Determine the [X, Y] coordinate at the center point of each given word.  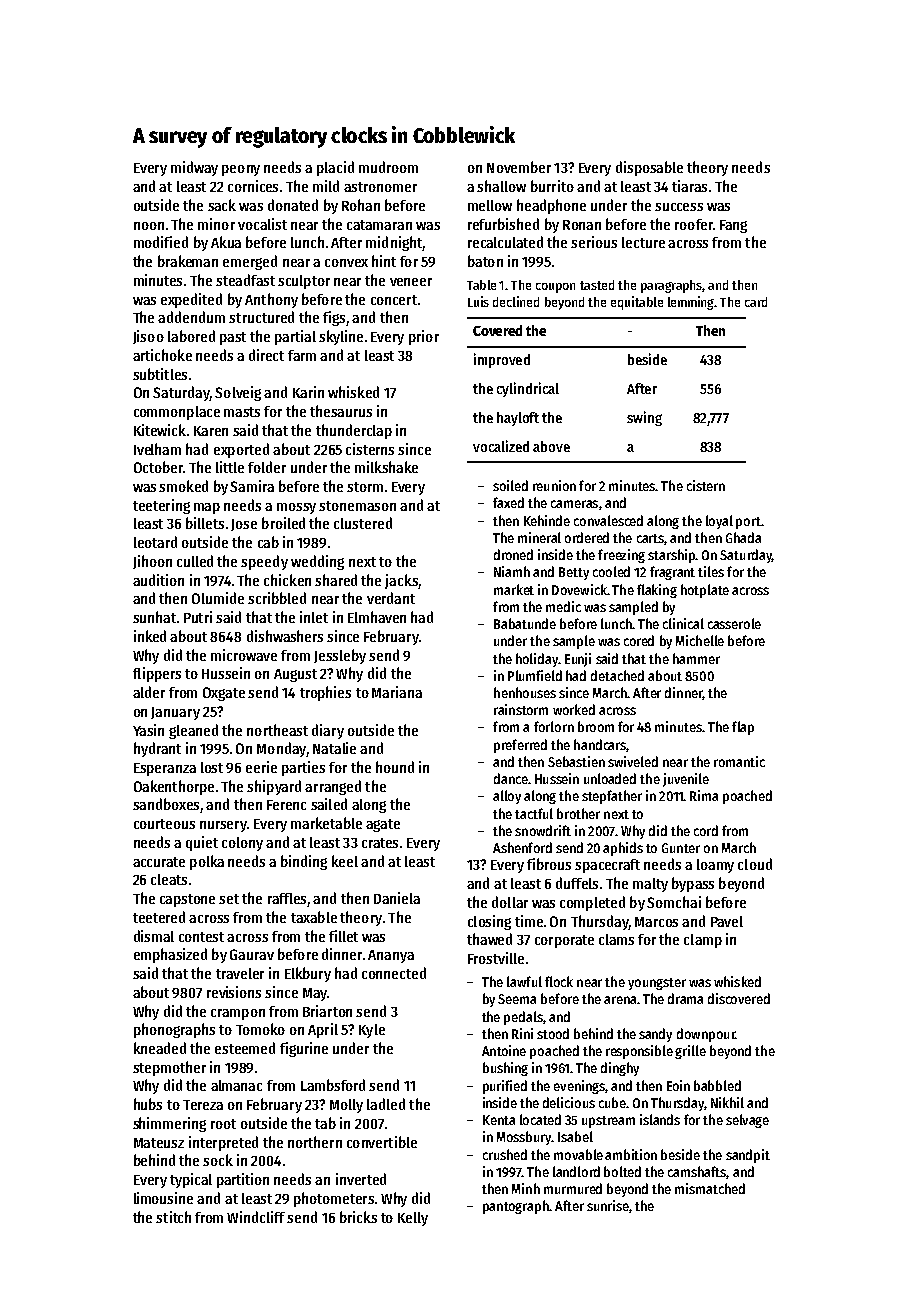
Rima [704, 795]
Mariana [397, 692]
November [519, 167]
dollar [510, 902]
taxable [314, 917]
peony [241, 170]
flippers [157, 674]
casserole [734, 623]
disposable [649, 168]
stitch [173, 1217]
